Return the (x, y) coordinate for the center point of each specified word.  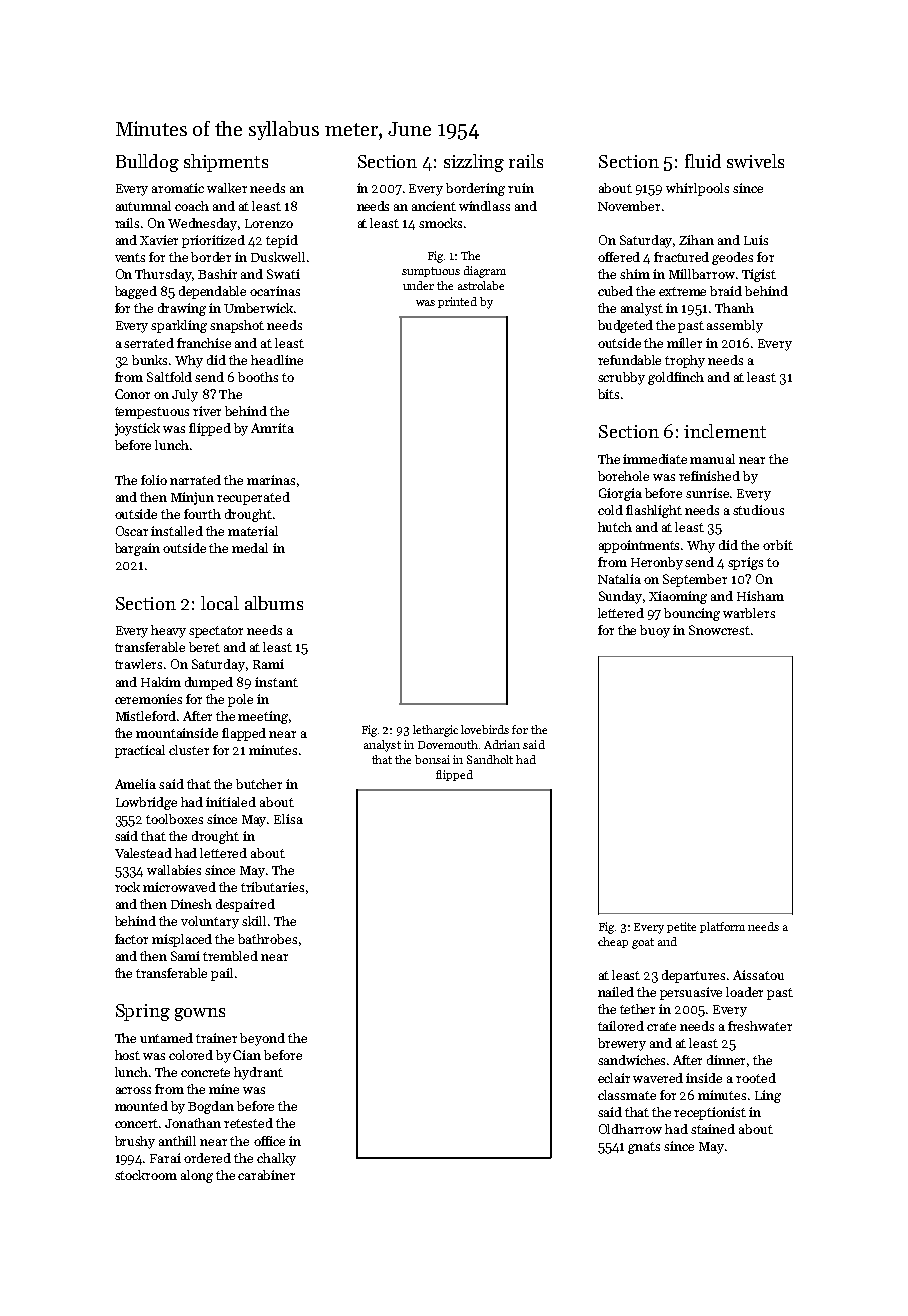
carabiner (266, 1175)
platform (722, 927)
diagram (485, 272)
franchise (204, 343)
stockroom (146, 1175)
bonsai (432, 759)
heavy (168, 631)
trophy (685, 361)
